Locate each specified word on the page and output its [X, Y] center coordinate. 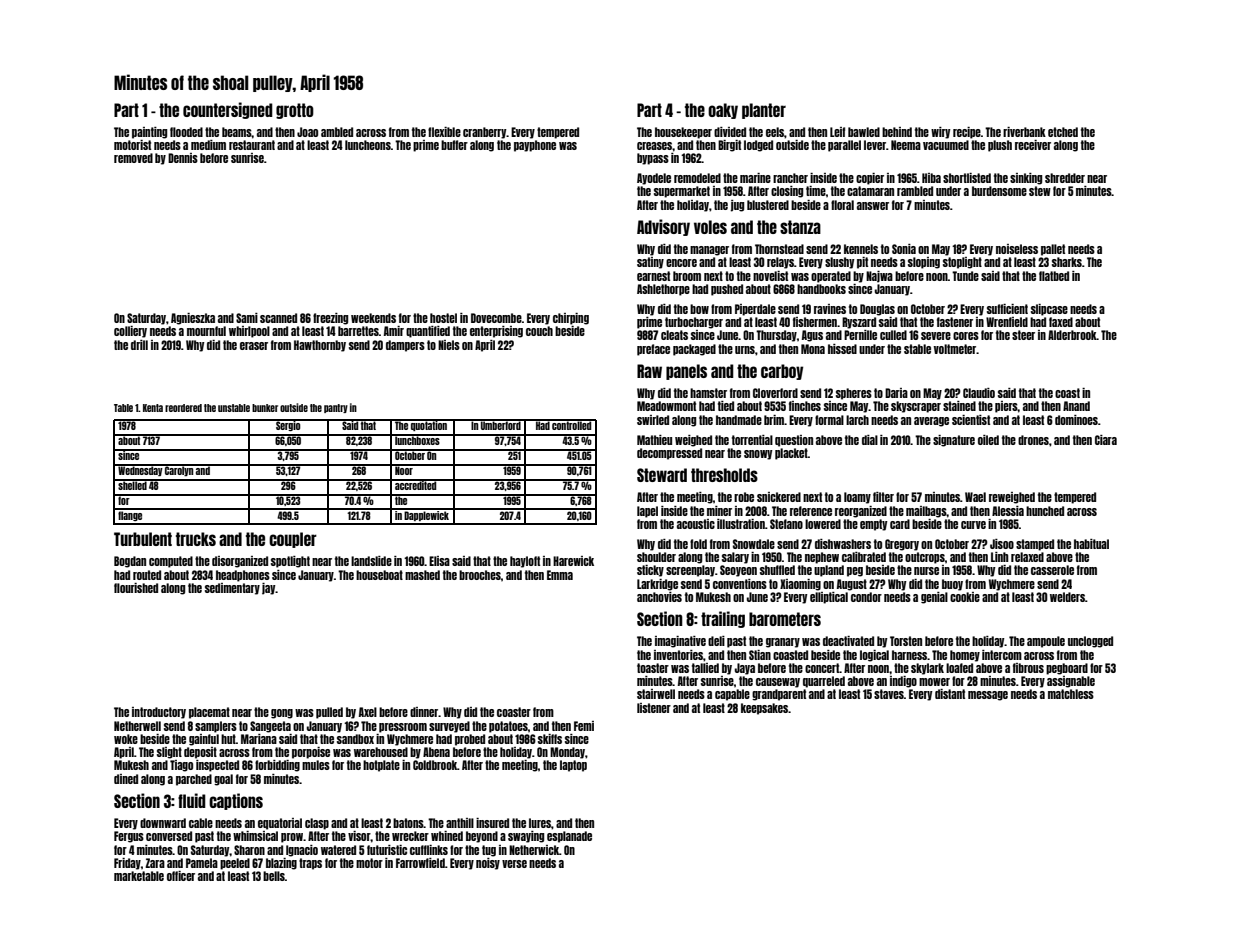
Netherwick [534, 850]
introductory [159, 713]
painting [149, 133]
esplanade [569, 837]
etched [1063, 132]
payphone [535, 146]
